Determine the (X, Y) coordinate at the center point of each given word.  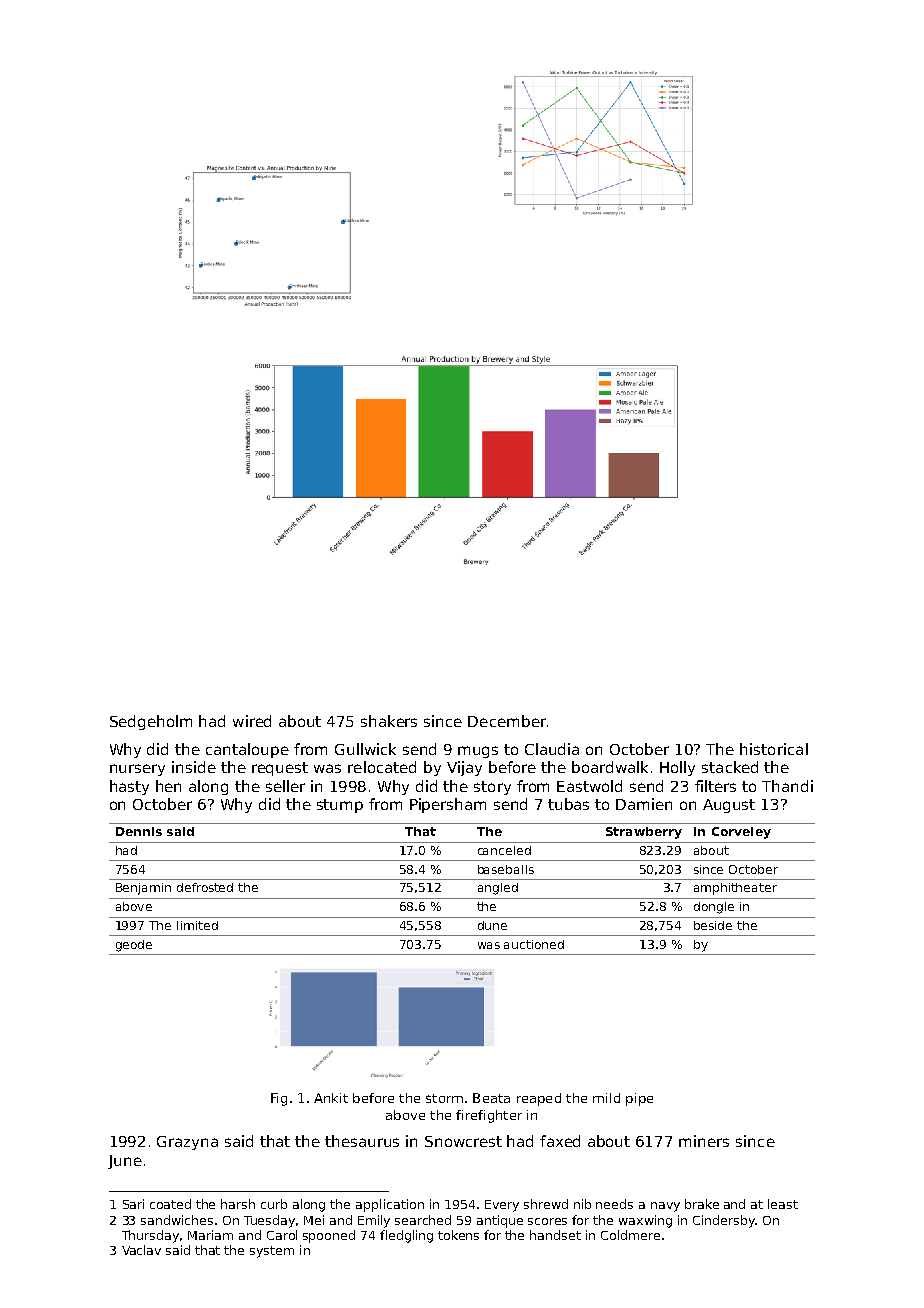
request (280, 769)
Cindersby (724, 1221)
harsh (238, 1204)
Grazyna (187, 1143)
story (492, 788)
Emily (374, 1221)
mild (606, 1098)
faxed (560, 1141)
